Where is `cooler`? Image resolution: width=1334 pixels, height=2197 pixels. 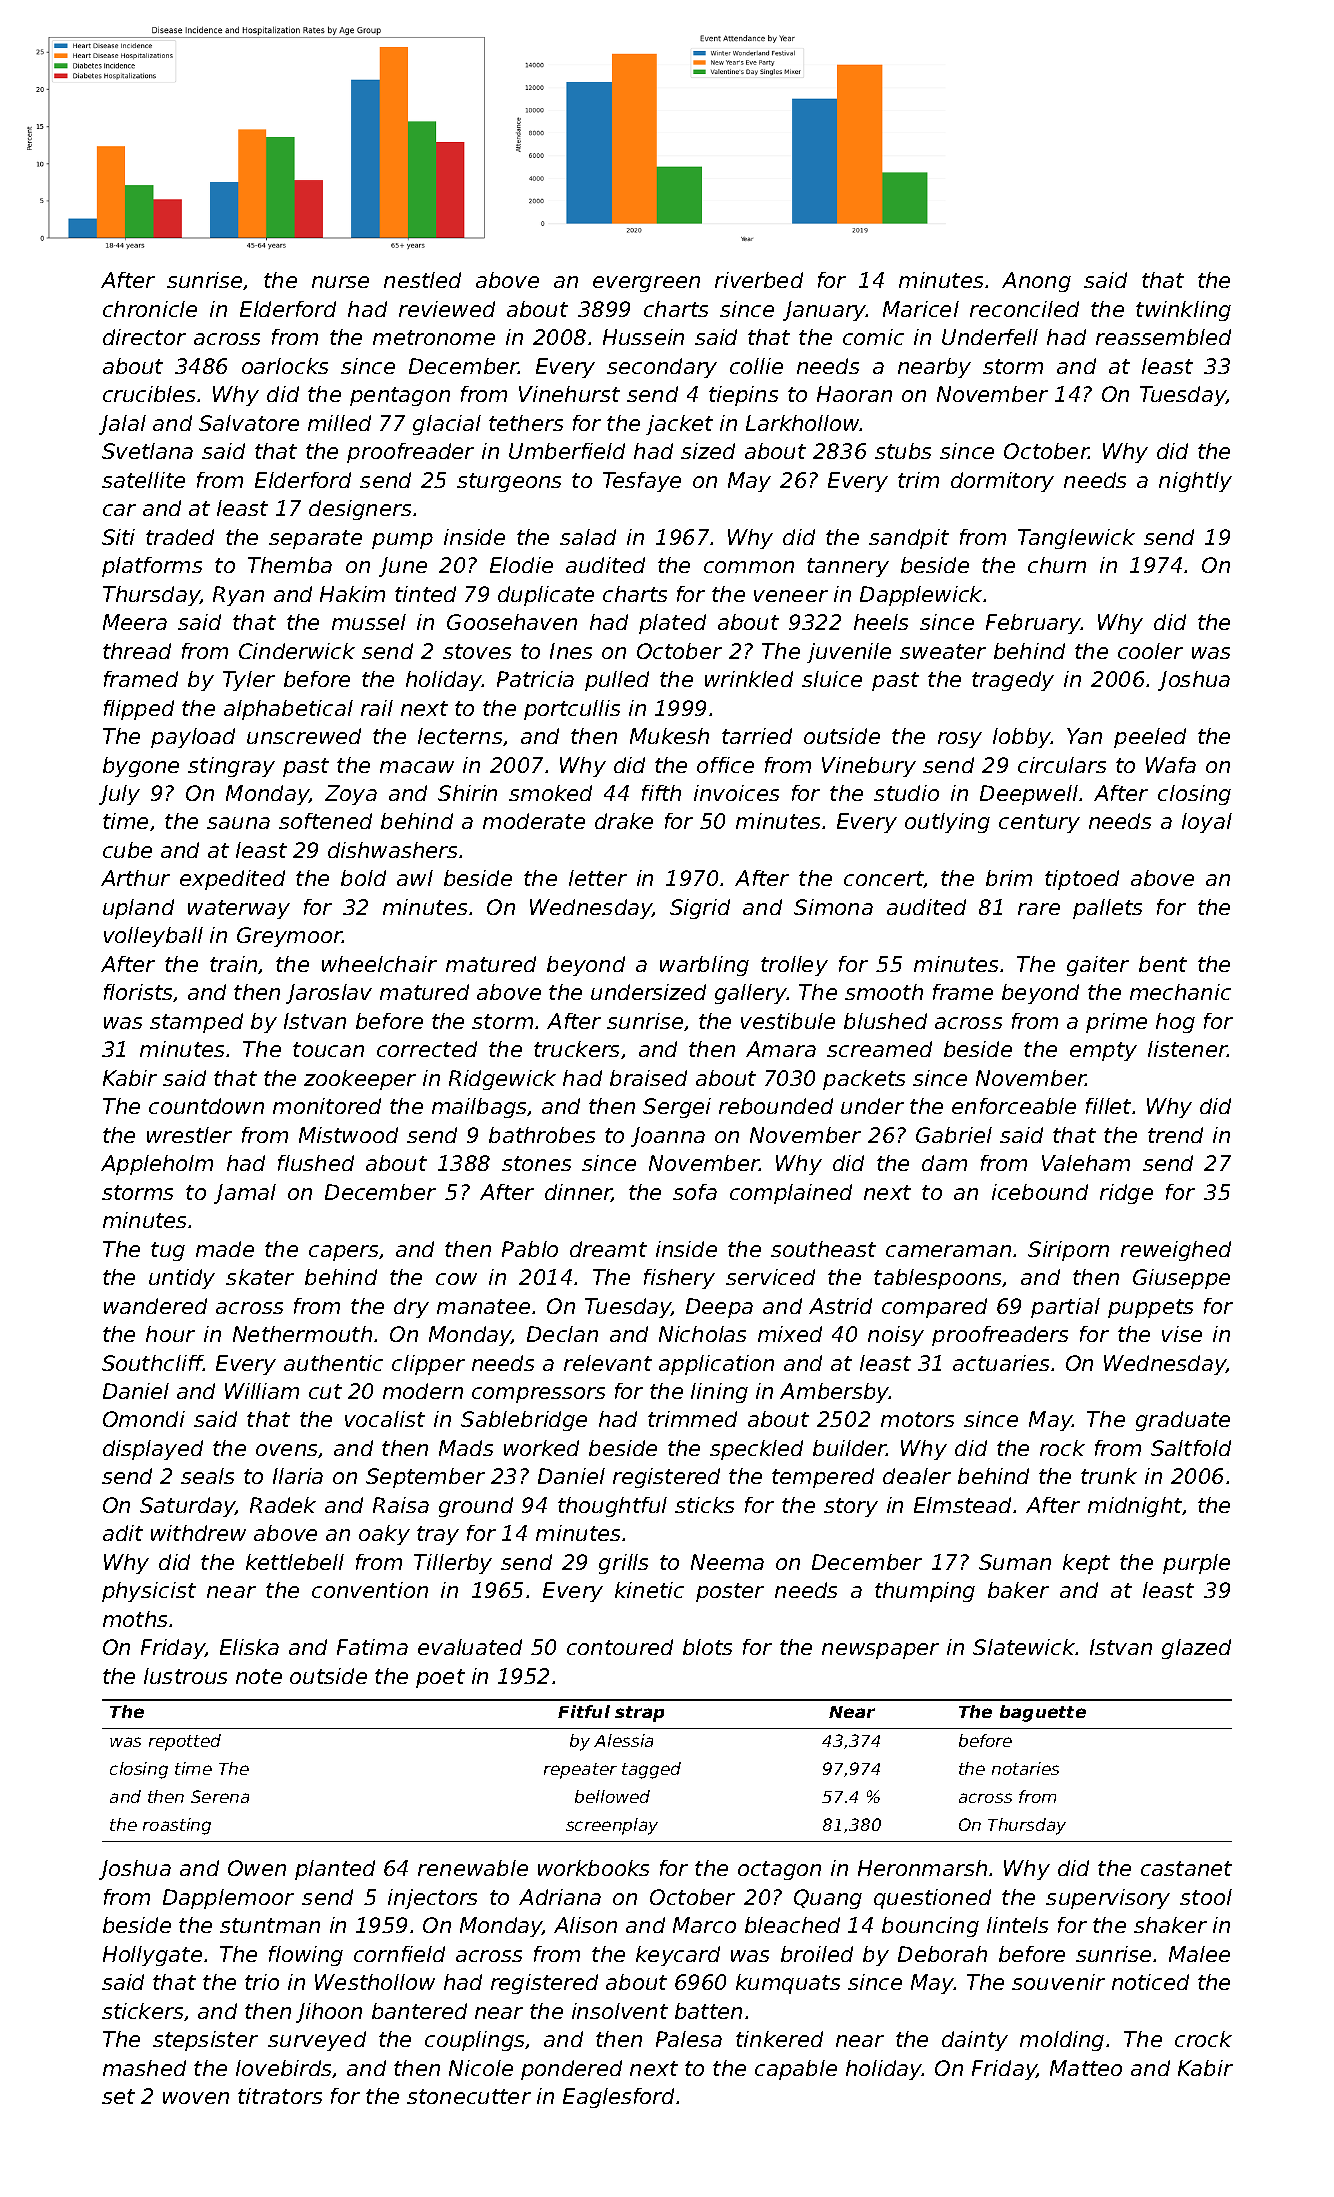
cooler is located at coordinates (1150, 651).
